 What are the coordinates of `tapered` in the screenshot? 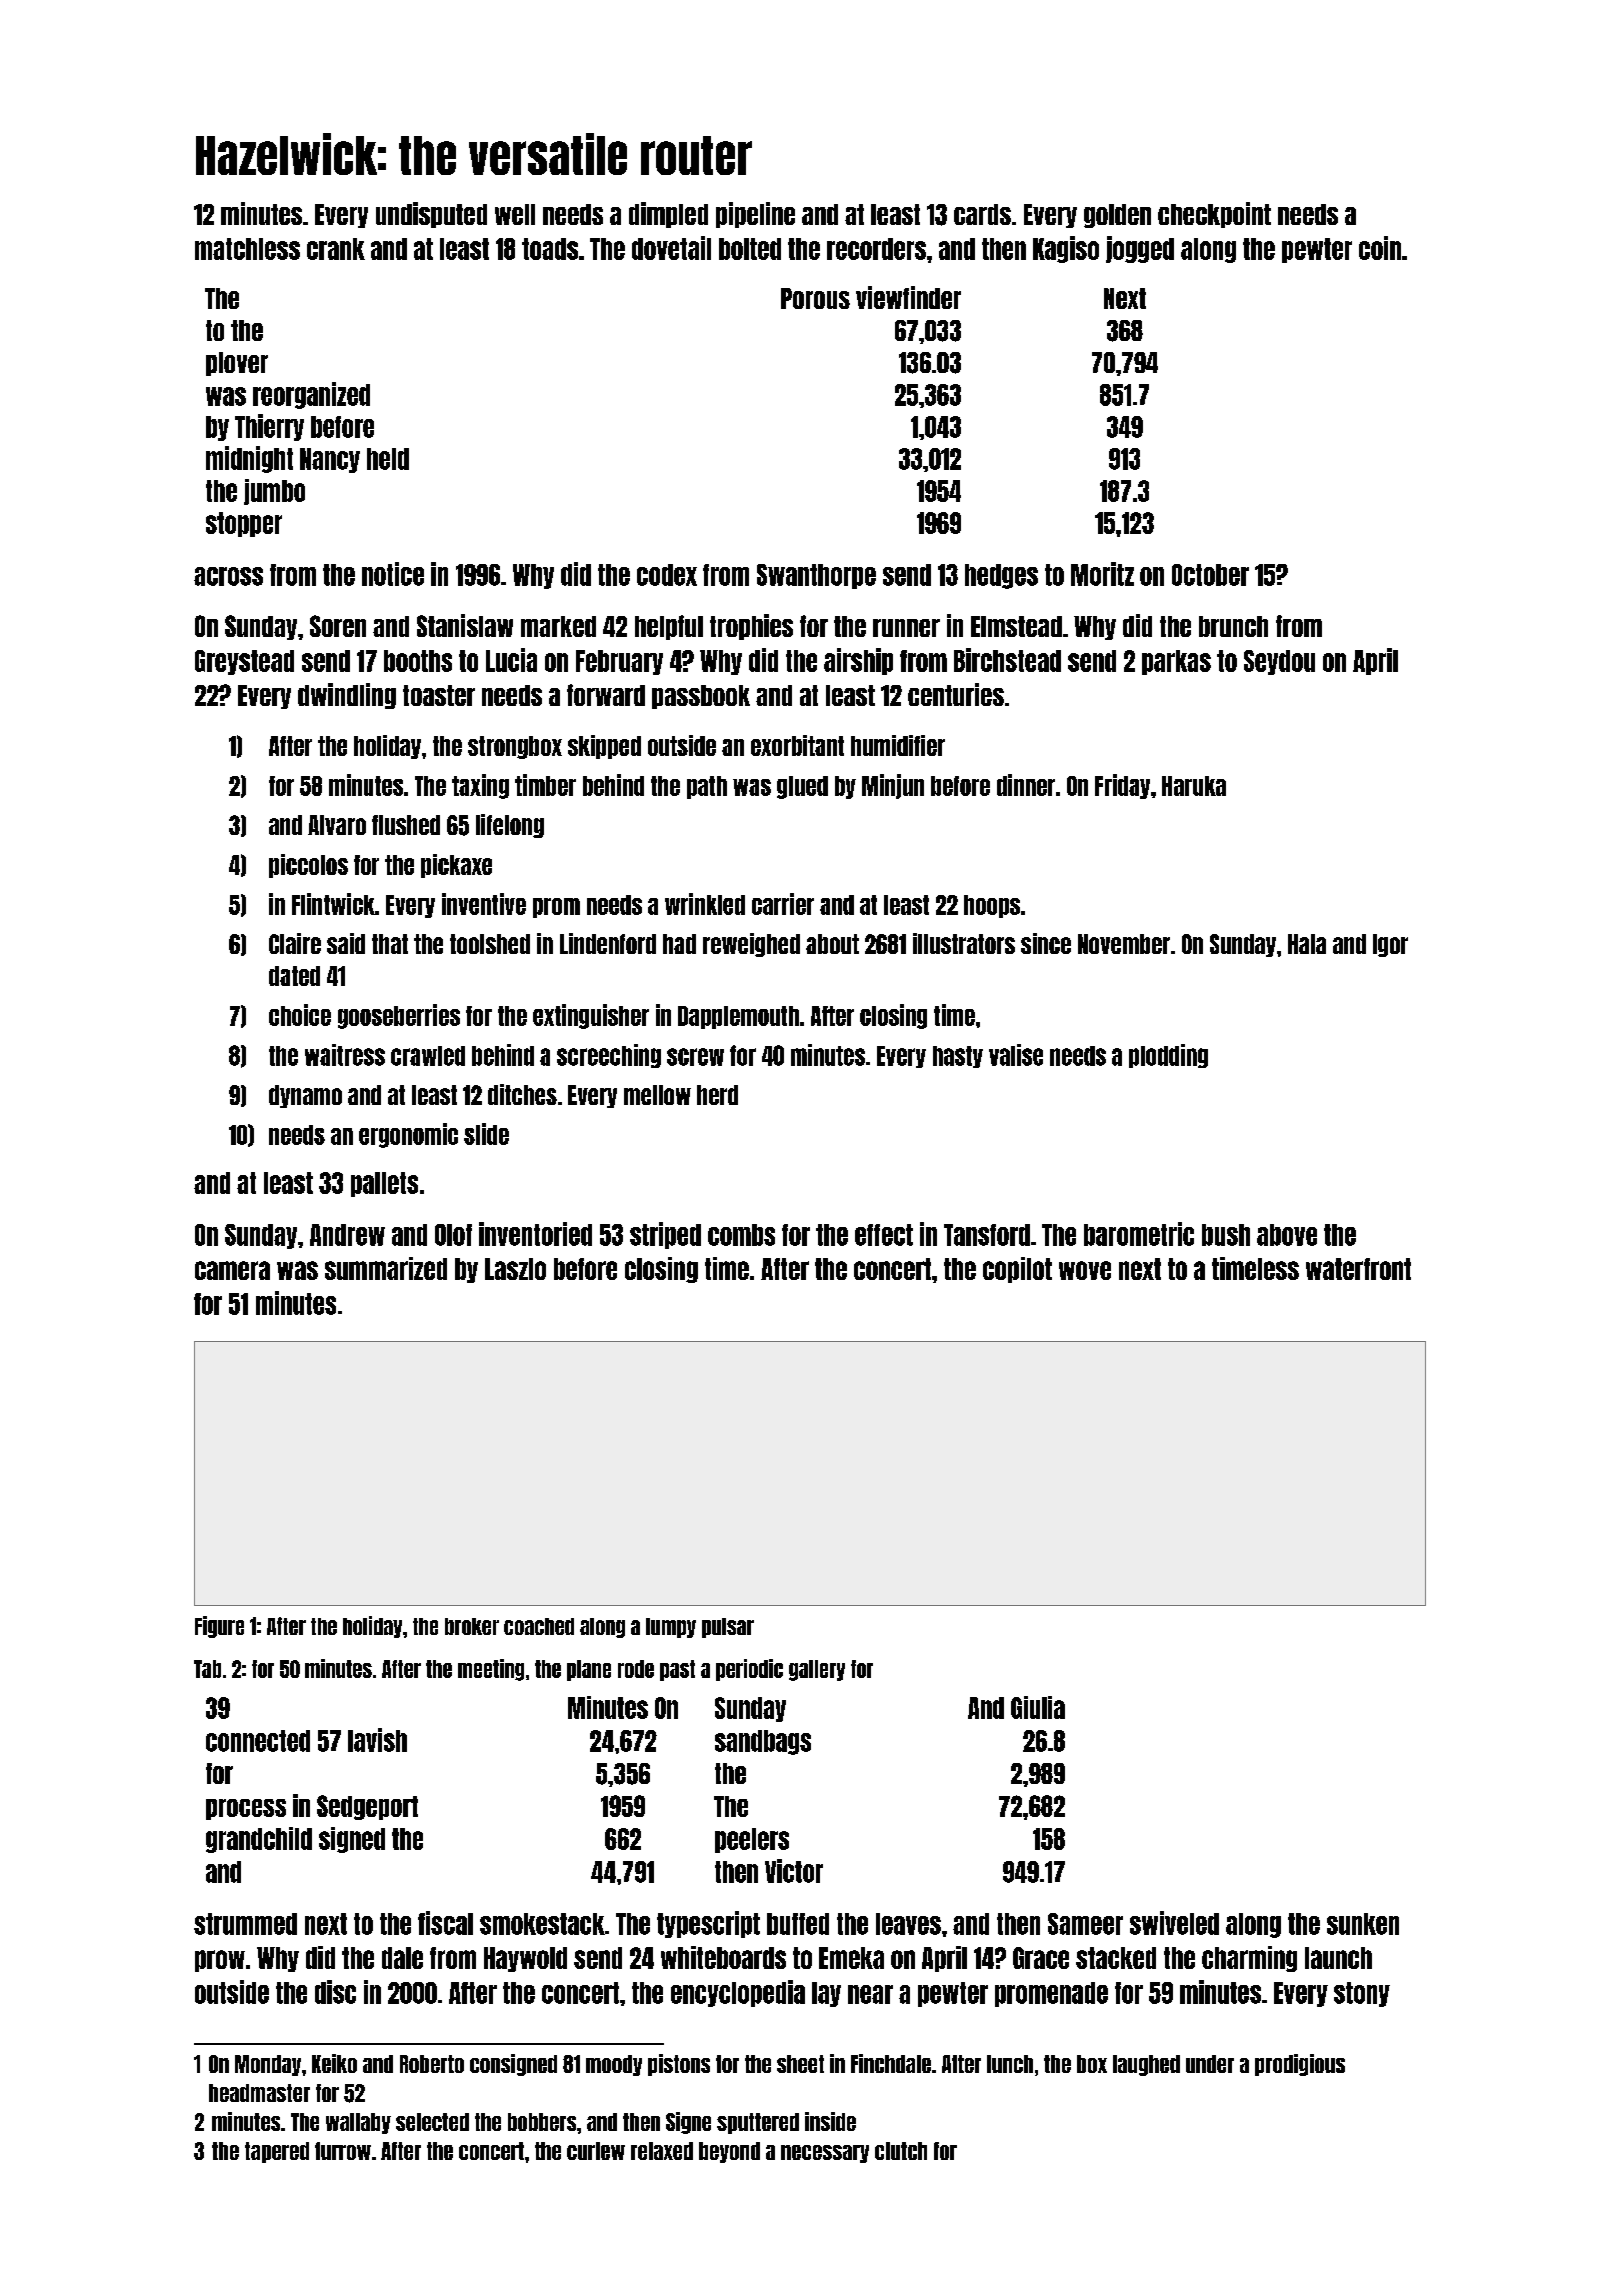 It's located at (277, 2152).
